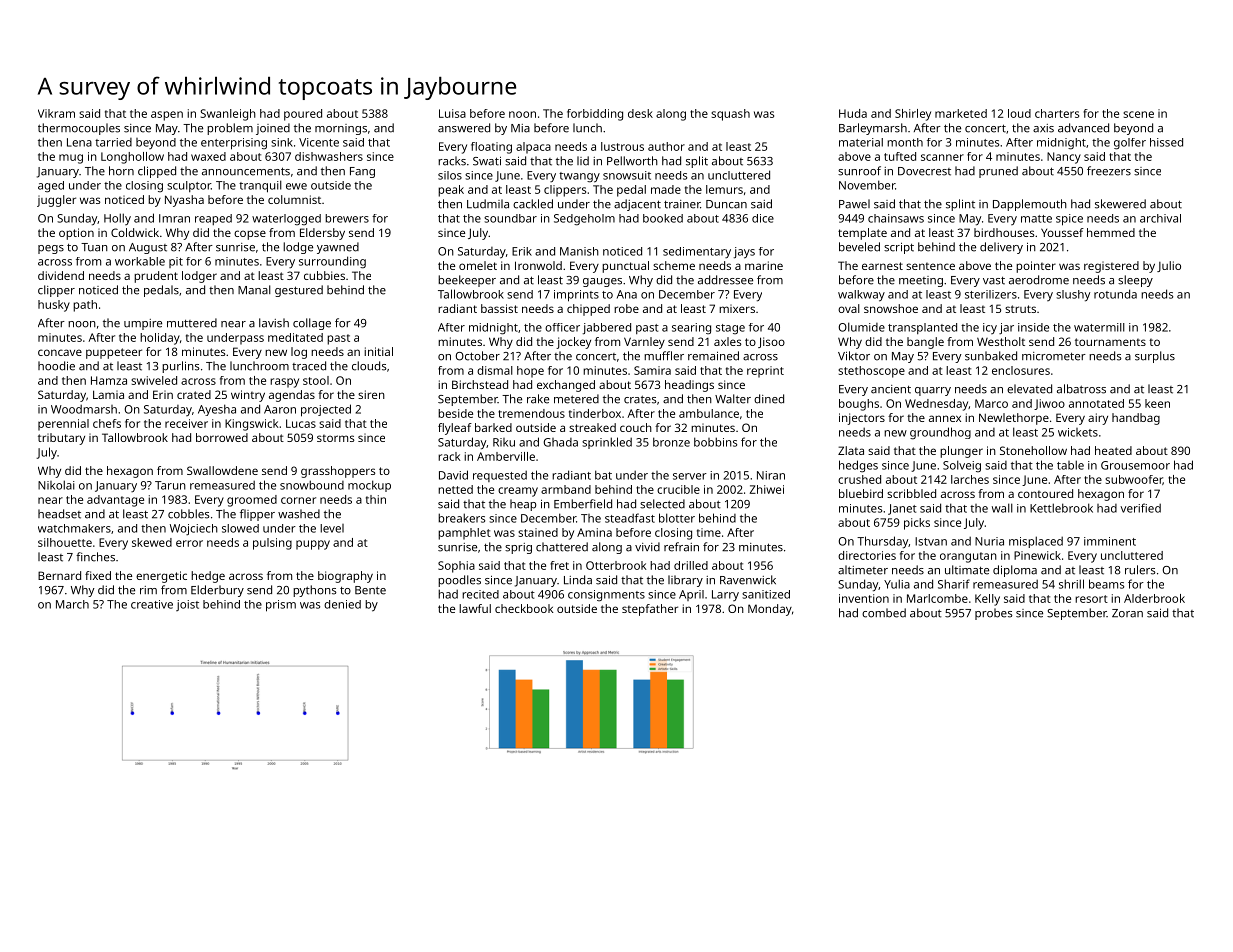  What do you see at coordinates (990, 328) in the screenshot?
I see `icy` at bounding box center [990, 328].
